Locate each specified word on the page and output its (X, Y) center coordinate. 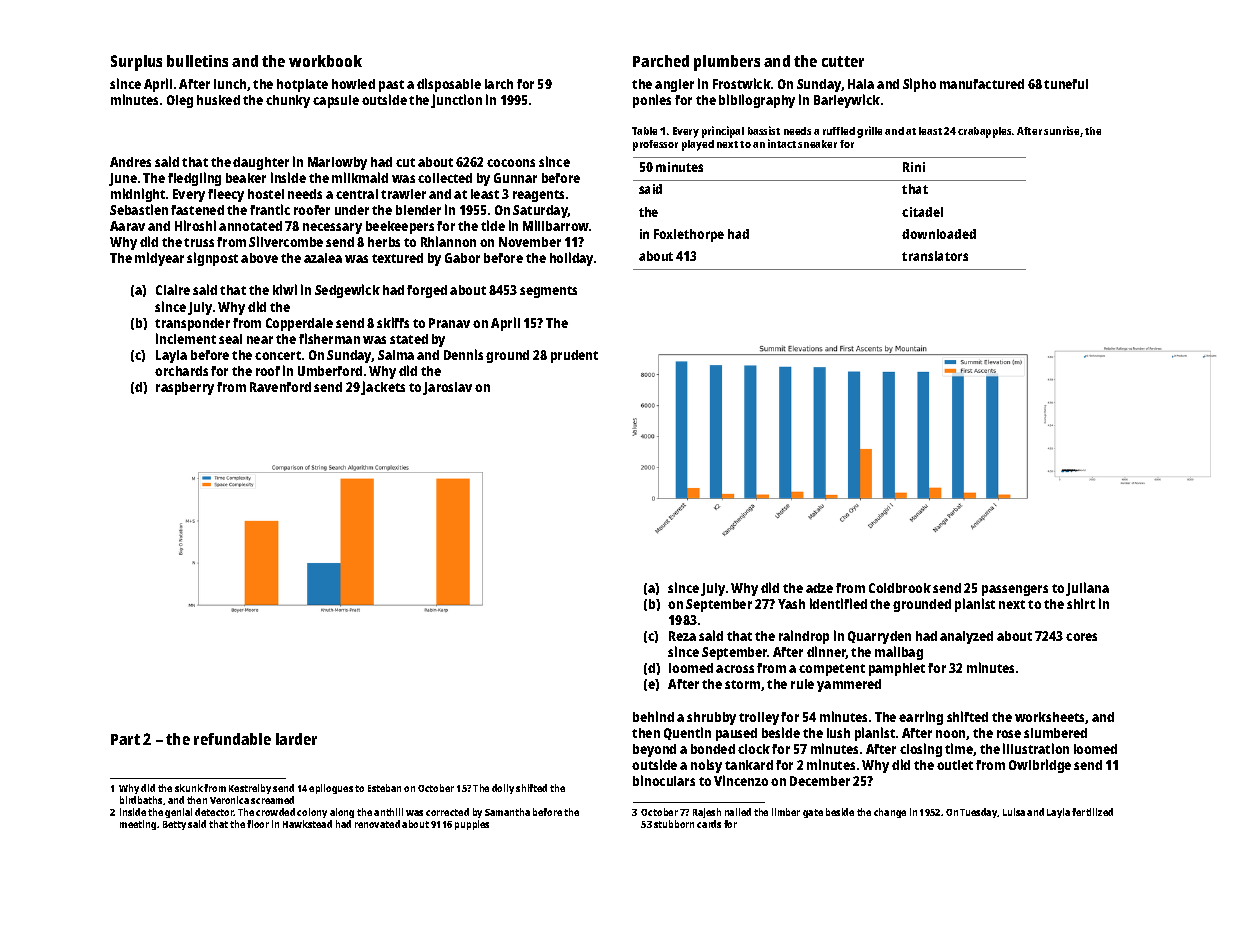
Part (125, 739)
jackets (383, 388)
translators (935, 256)
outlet (955, 765)
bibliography (757, 101)
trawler (403, 194)
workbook (325, 61)
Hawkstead (307, 824)
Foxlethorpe (689, 235)
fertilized (1092, 812)
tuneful (1066, 84)
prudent (574, 356)
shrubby (711, 718)
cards (709, 824)
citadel (922, 212)
